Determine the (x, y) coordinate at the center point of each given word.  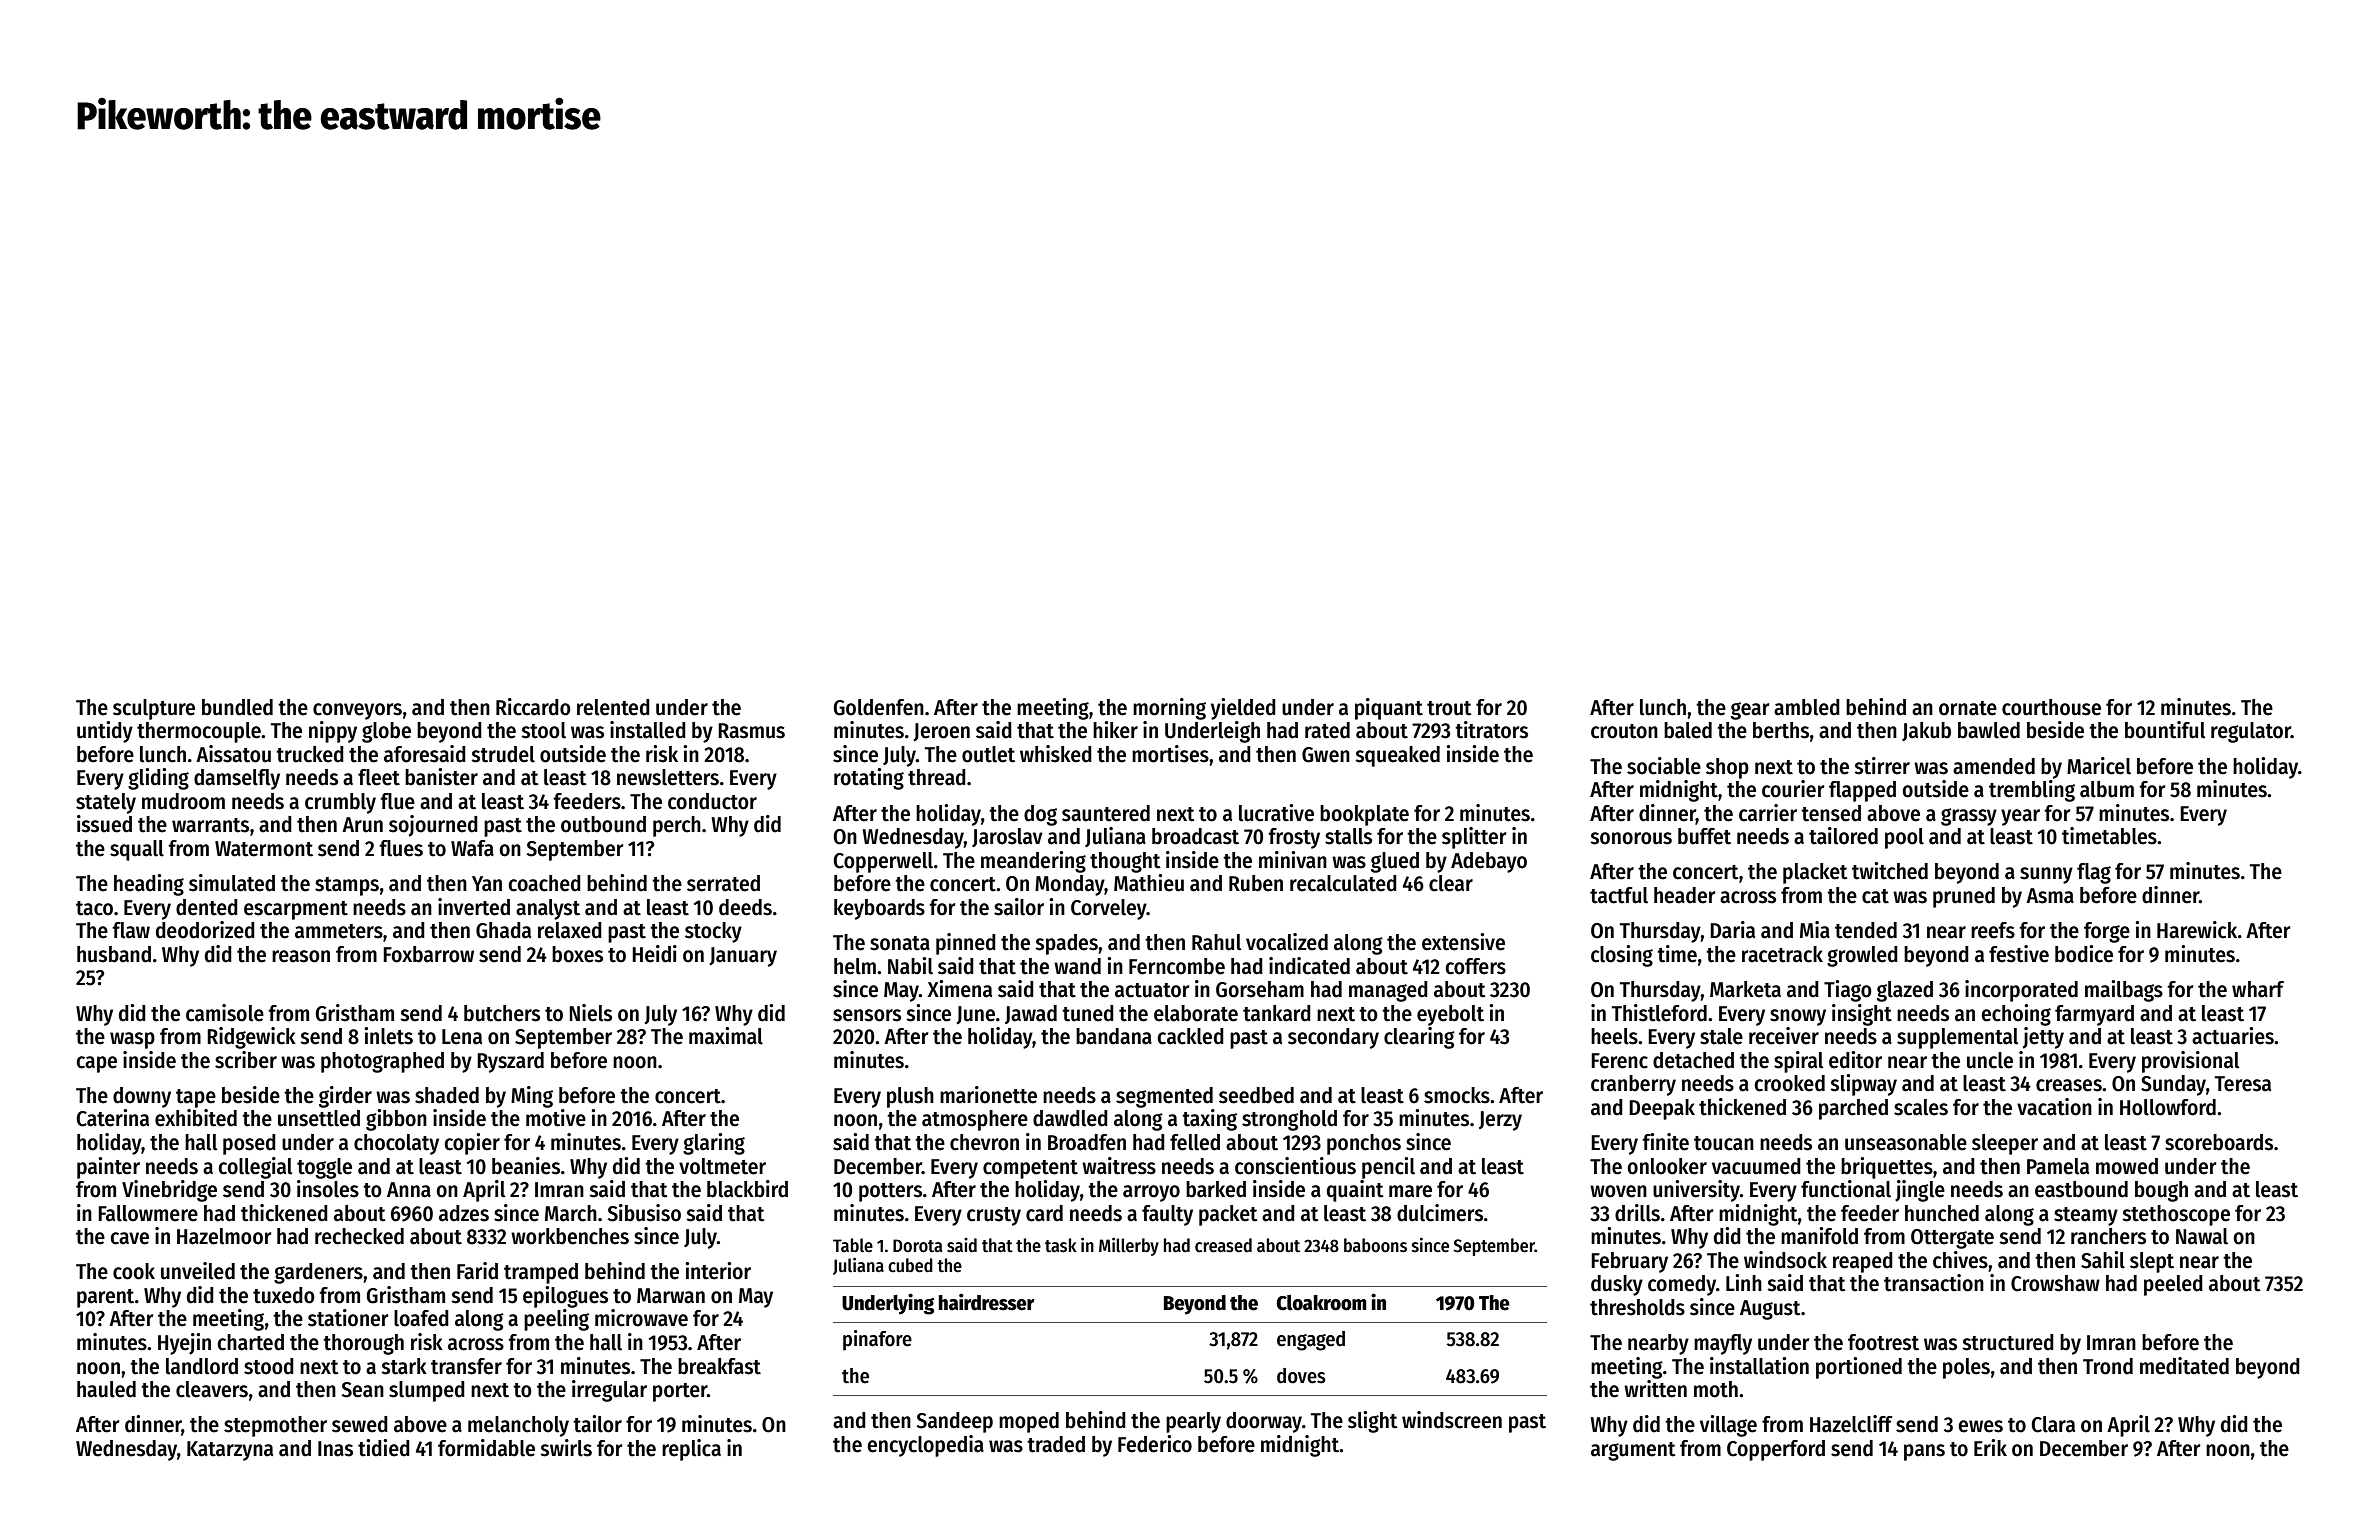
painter (108, 1168)
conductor (712, 801)
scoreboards (2219, 1142)
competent (1030, 1169)
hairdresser (987, 1302)
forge (2107, 932)
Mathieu (1149, 883)
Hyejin (184, 1344)
